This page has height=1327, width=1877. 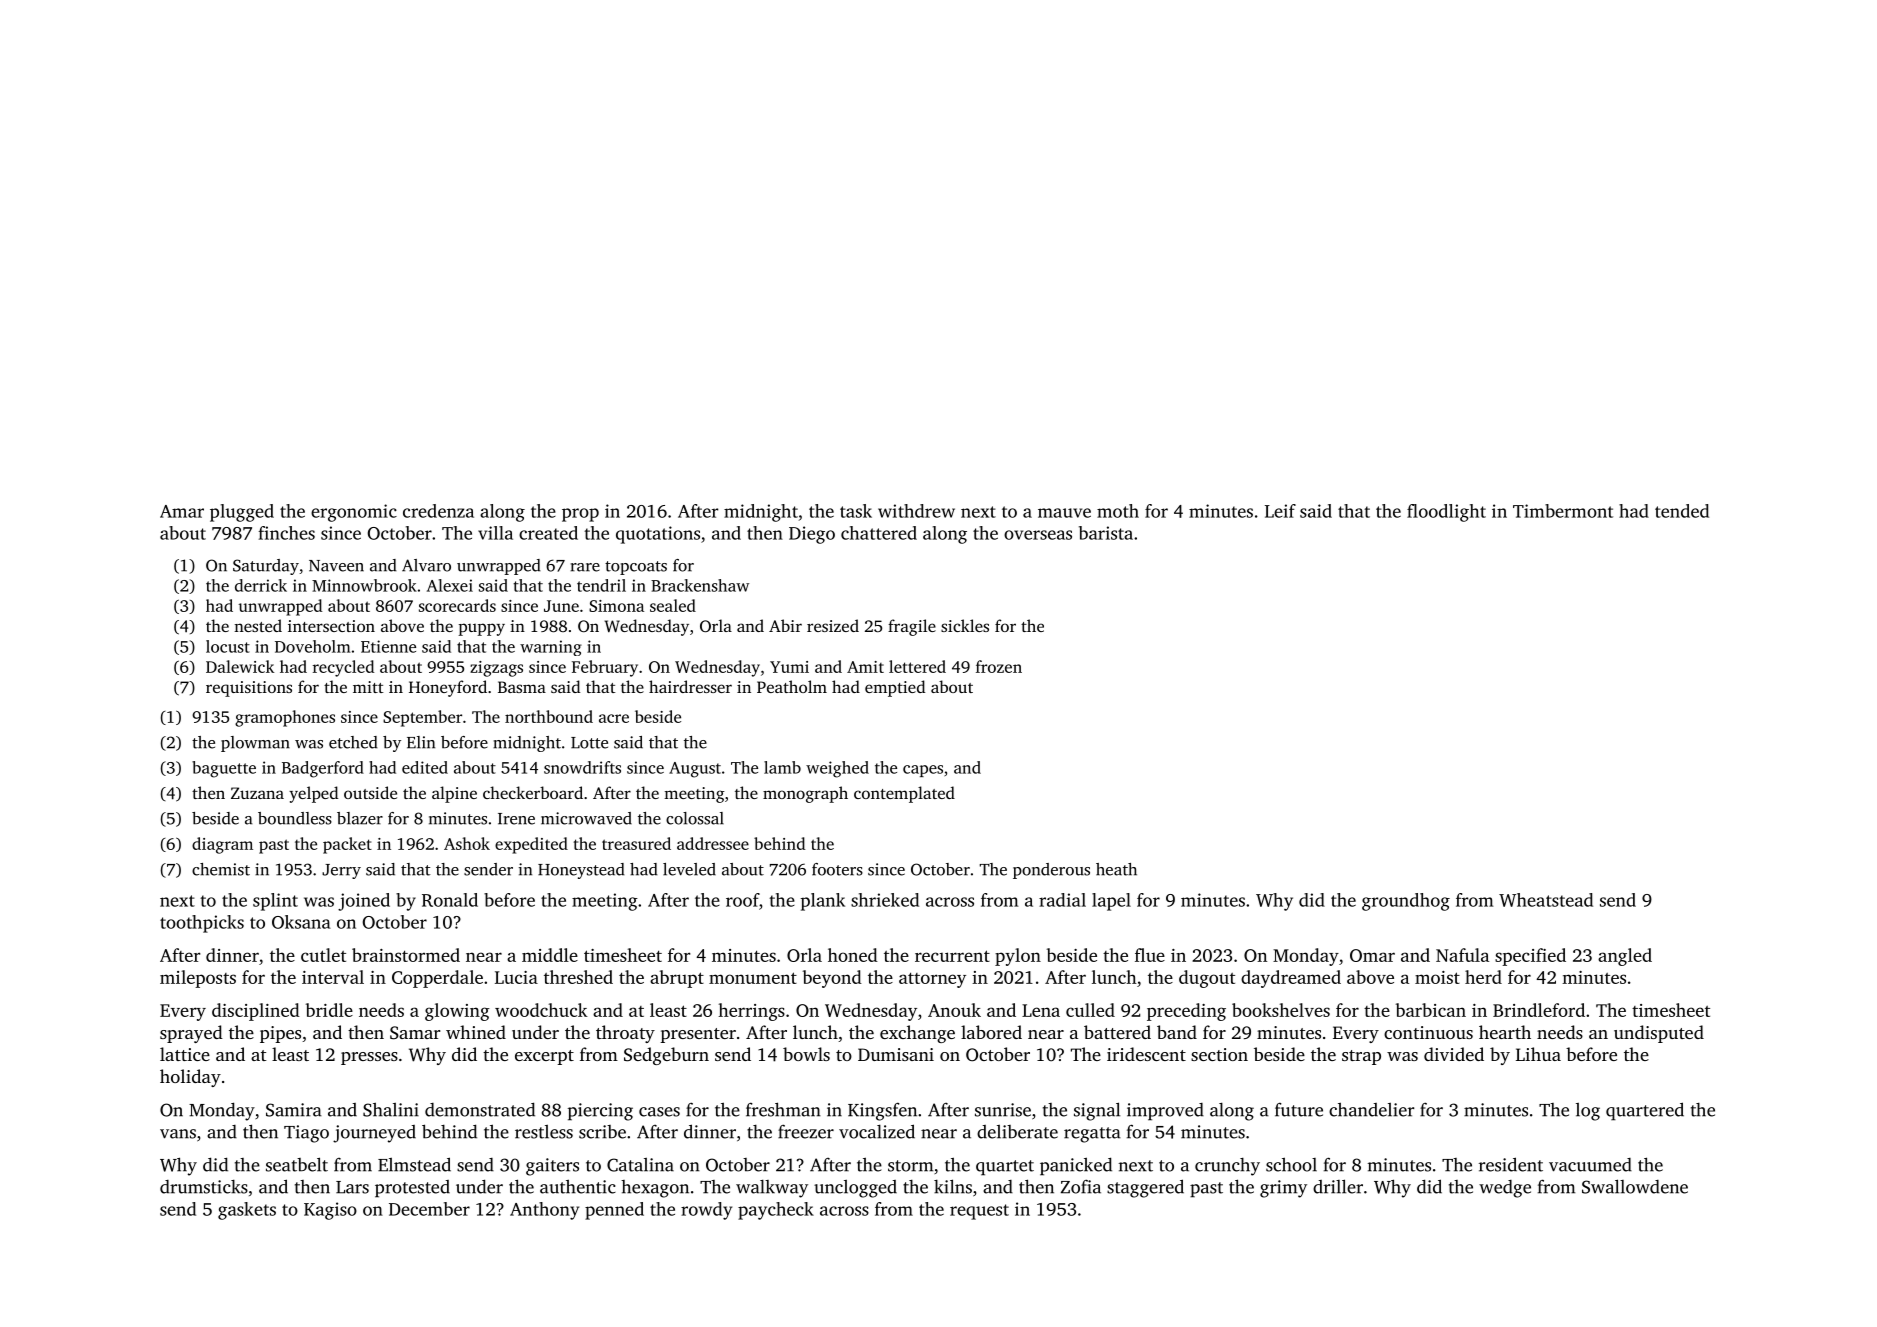 What do you see at coordinates (789, 667) in the page?
I see `Yumi` at bounding box center [789, 667].
